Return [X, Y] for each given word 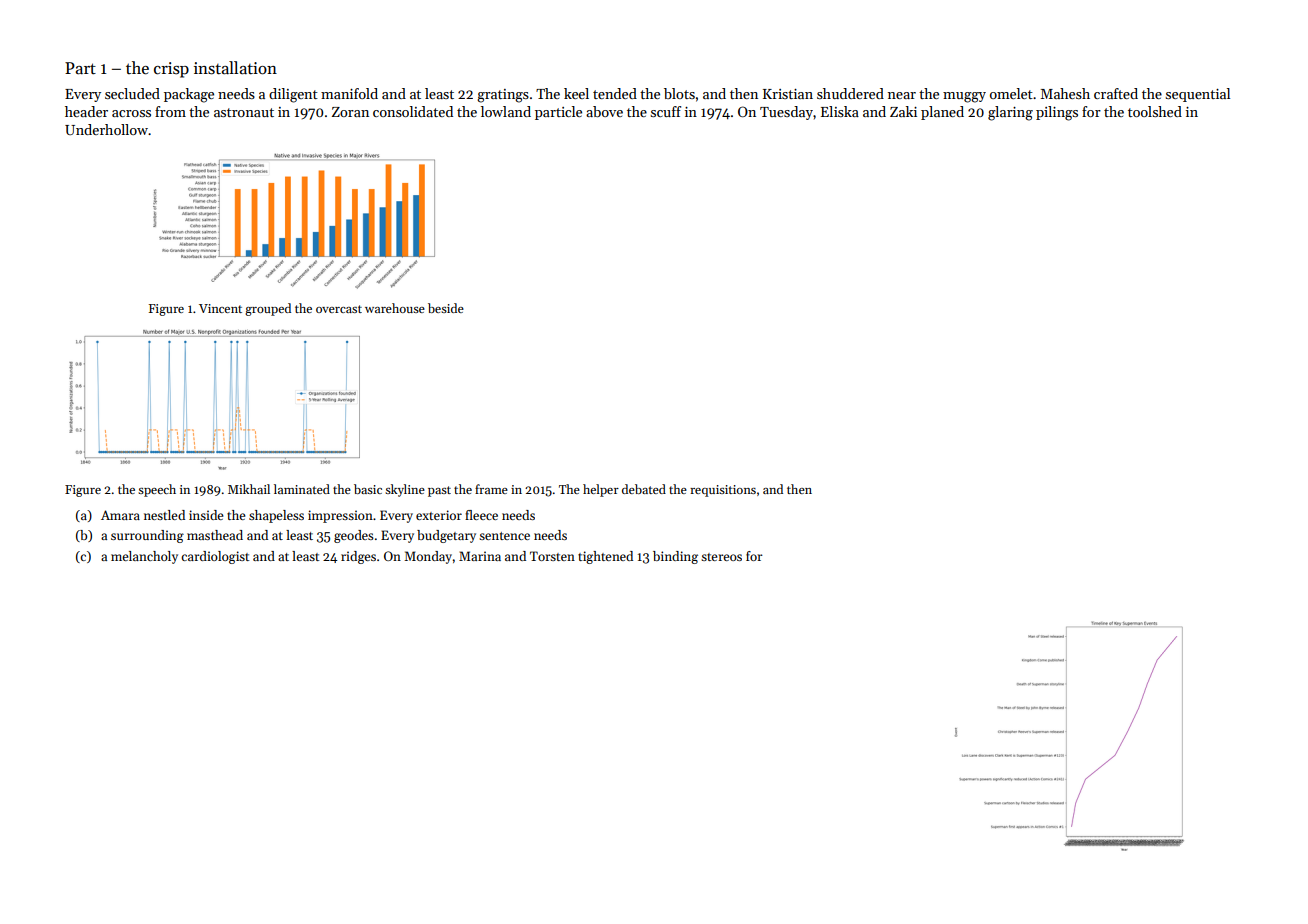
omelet [1011, 93]
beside [446, 308]
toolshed [1155, 111]
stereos [721, 557]
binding [675, 557]
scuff [666, 111]
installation [235, 68]
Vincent [220, 308]
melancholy [144, 557]
